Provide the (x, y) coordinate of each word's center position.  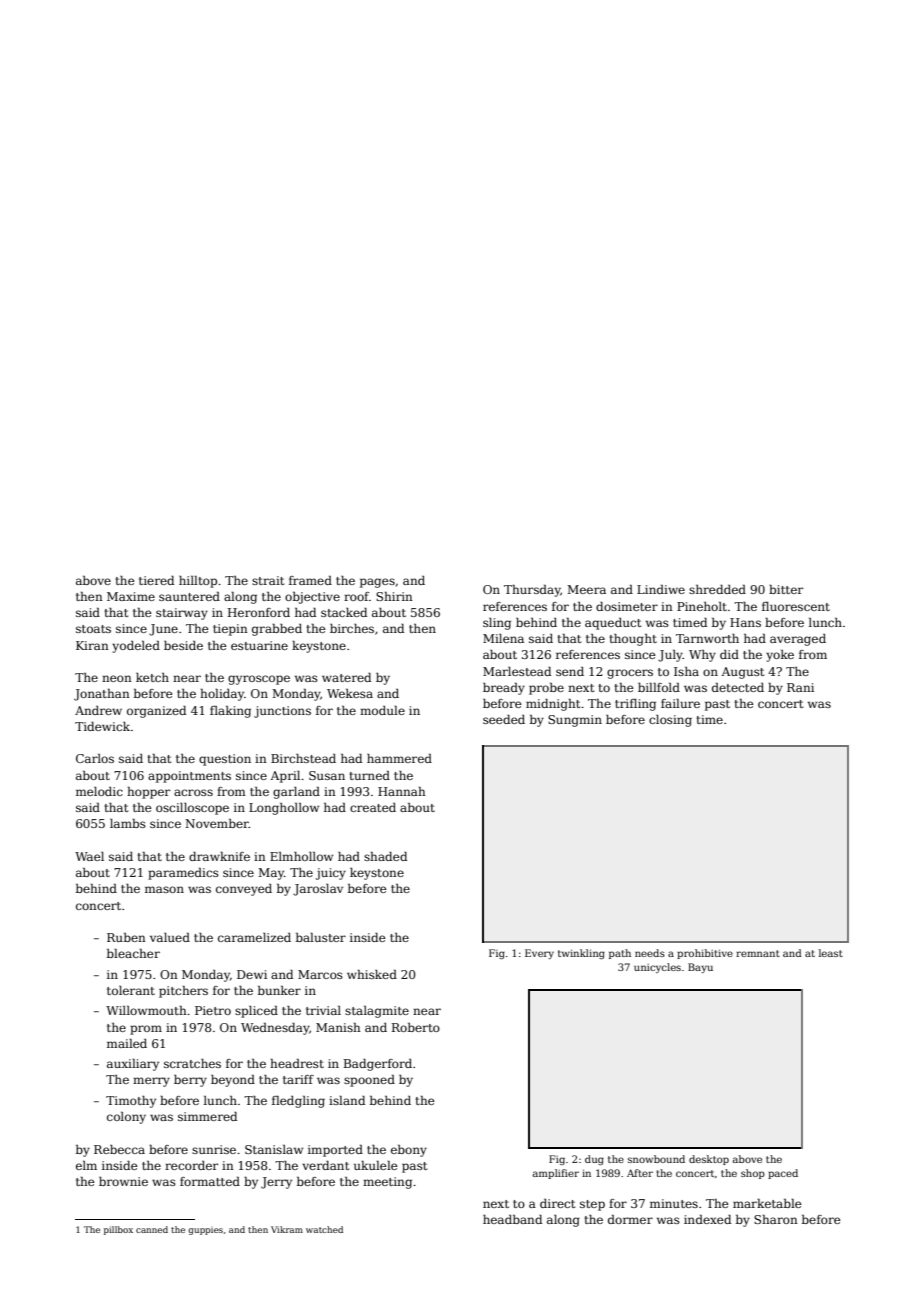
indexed (707, 1219)
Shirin (394, 596)
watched (324, 1229)
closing (670, 721)
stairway (182, 614)
